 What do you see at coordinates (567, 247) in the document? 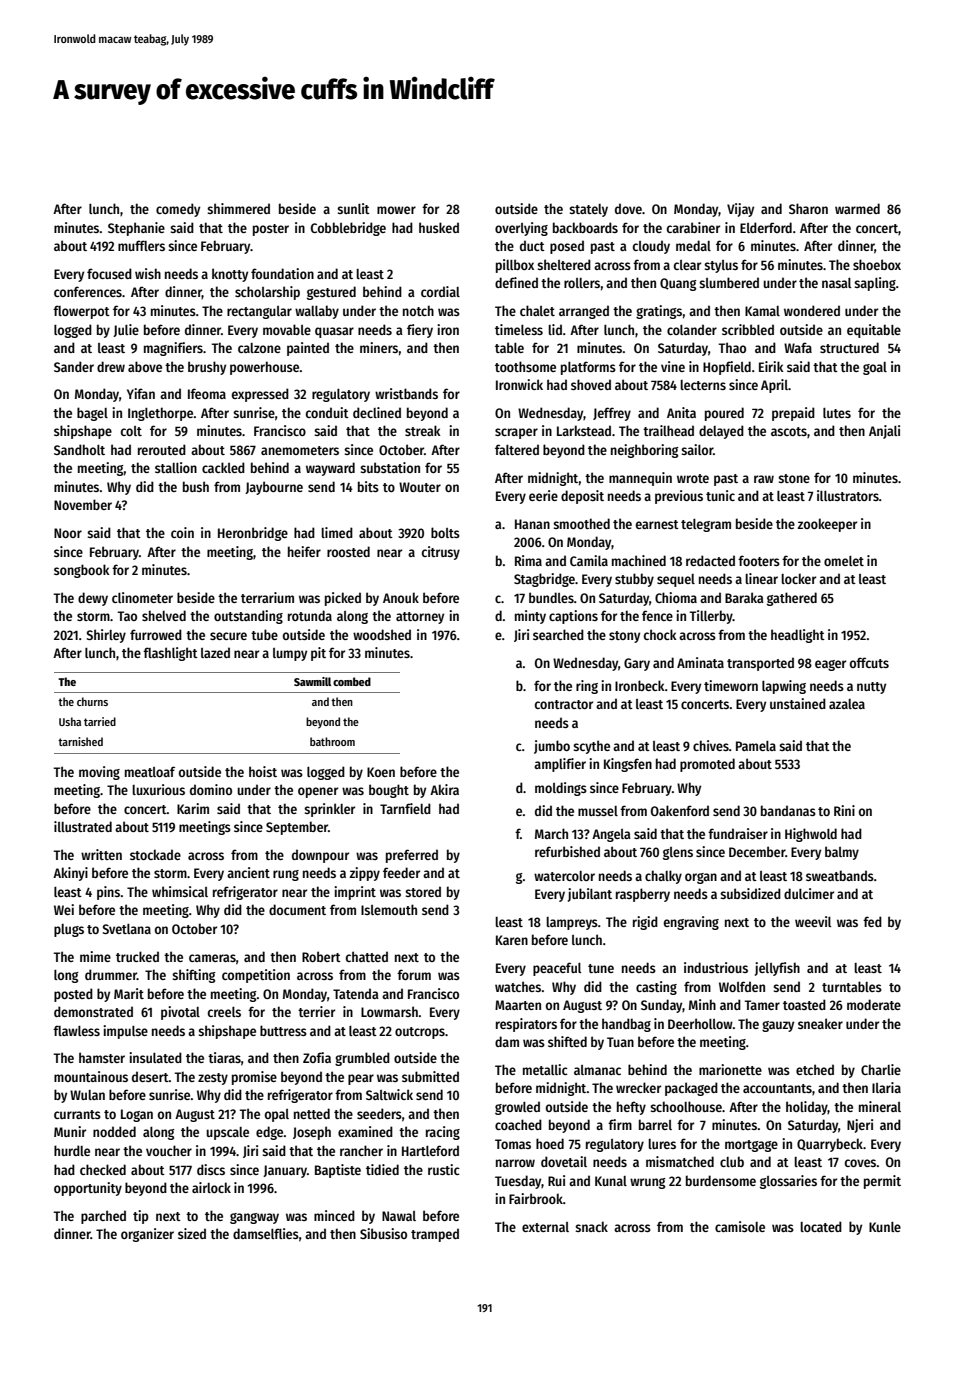
I see `posed` at bounding box center [567, 247].
